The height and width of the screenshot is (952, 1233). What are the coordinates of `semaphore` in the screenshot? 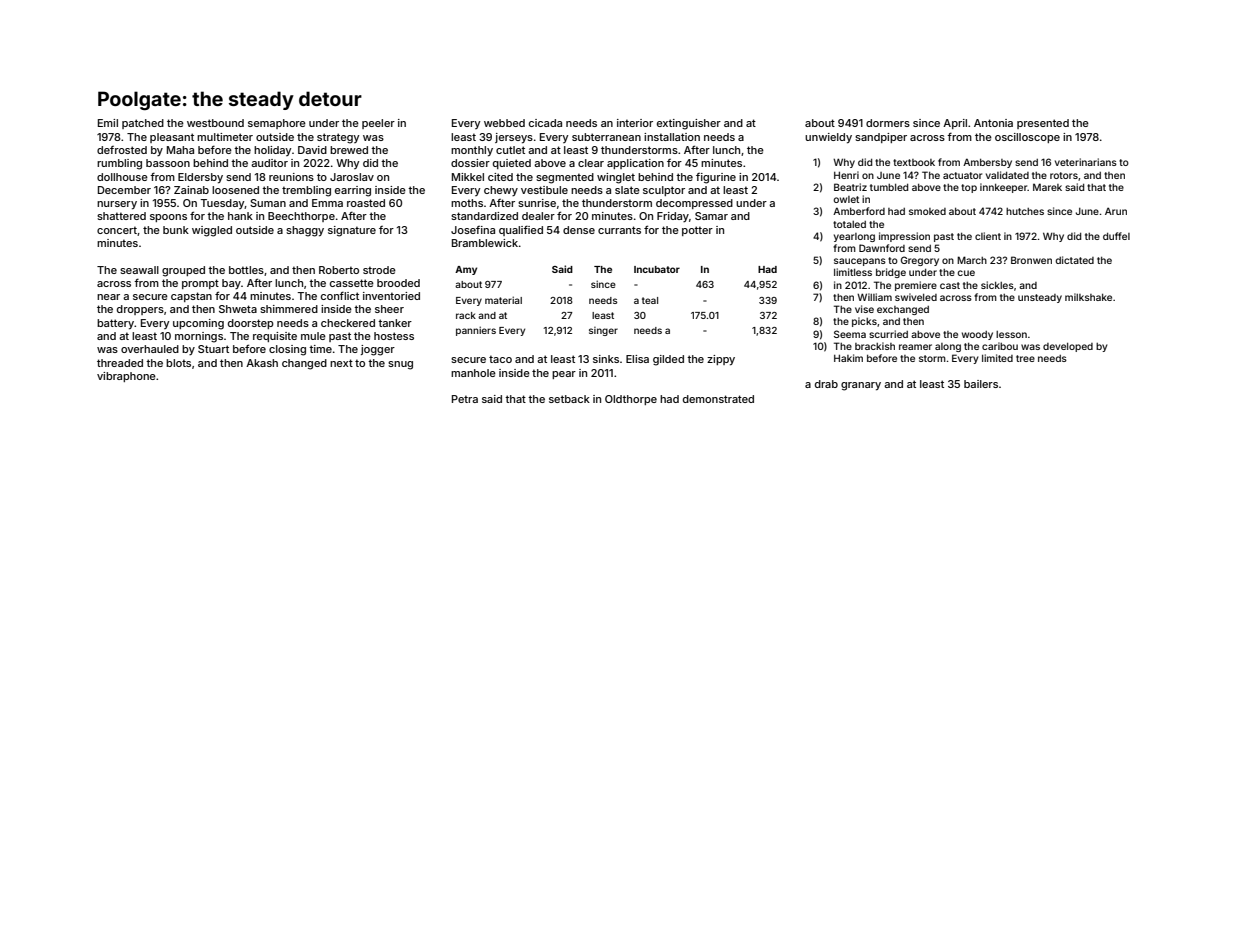 It's located at (277, 124).
